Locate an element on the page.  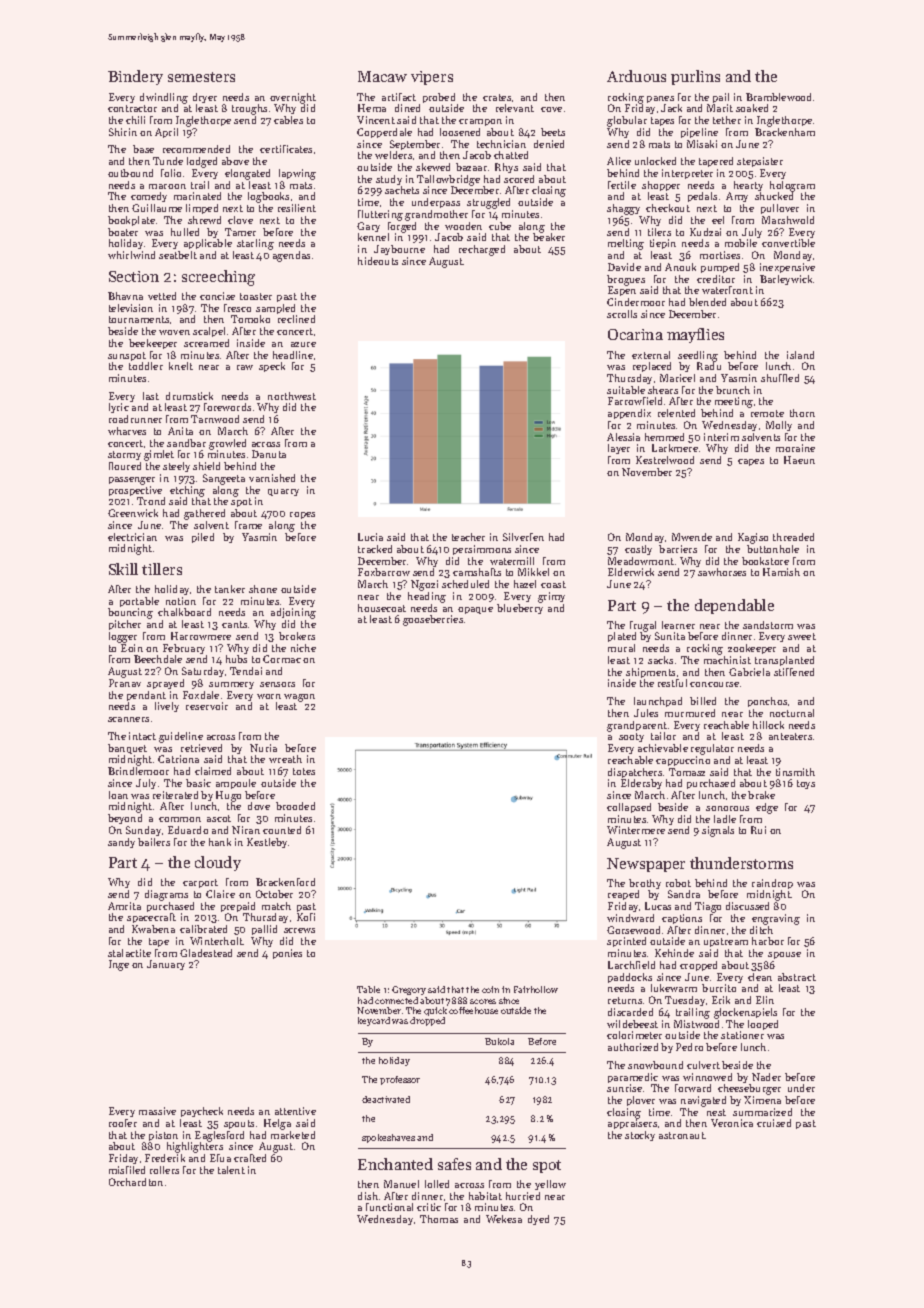
Gladestead is located at coordinates (206, 953).
